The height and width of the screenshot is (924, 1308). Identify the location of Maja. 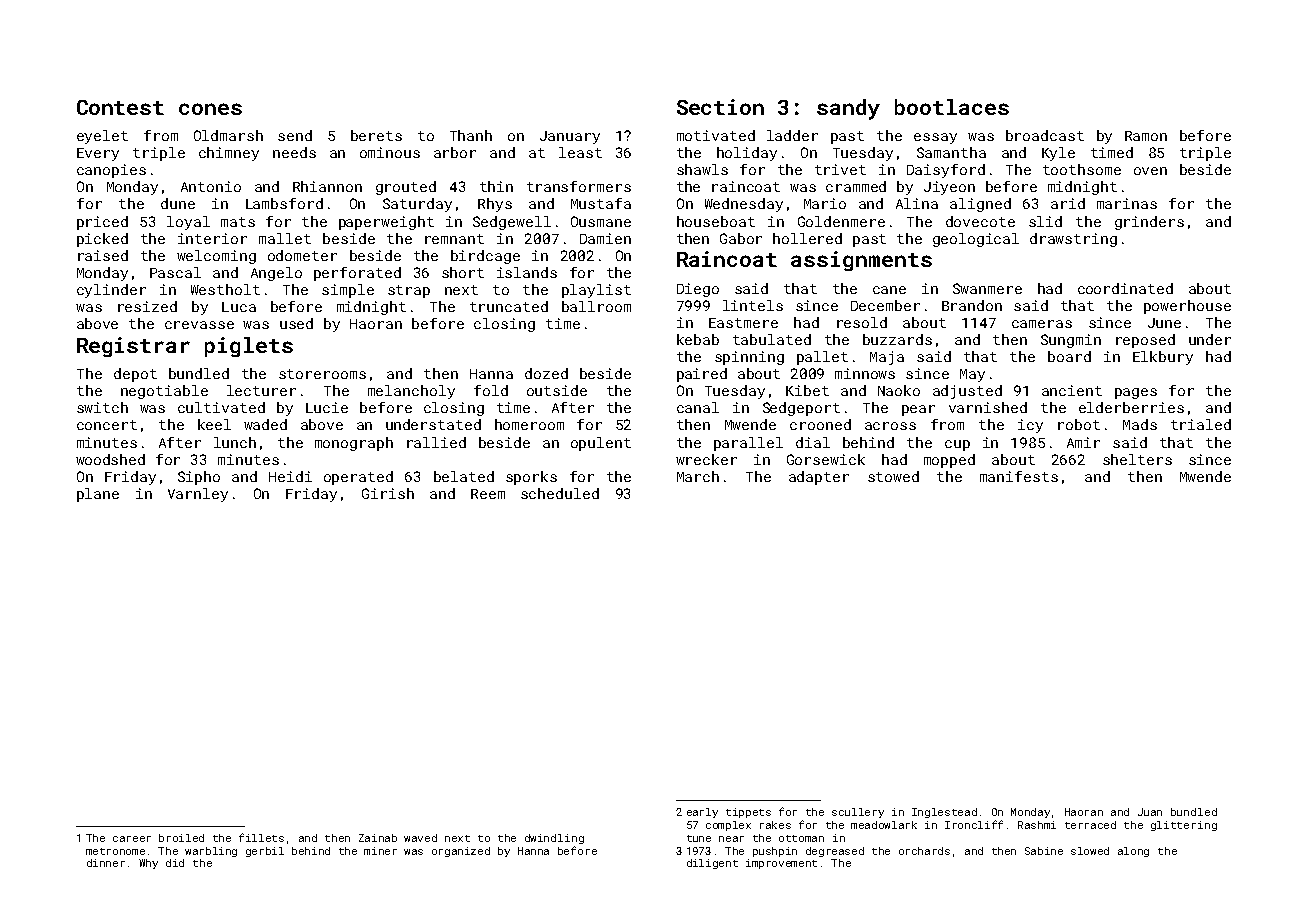
(887, 358).
